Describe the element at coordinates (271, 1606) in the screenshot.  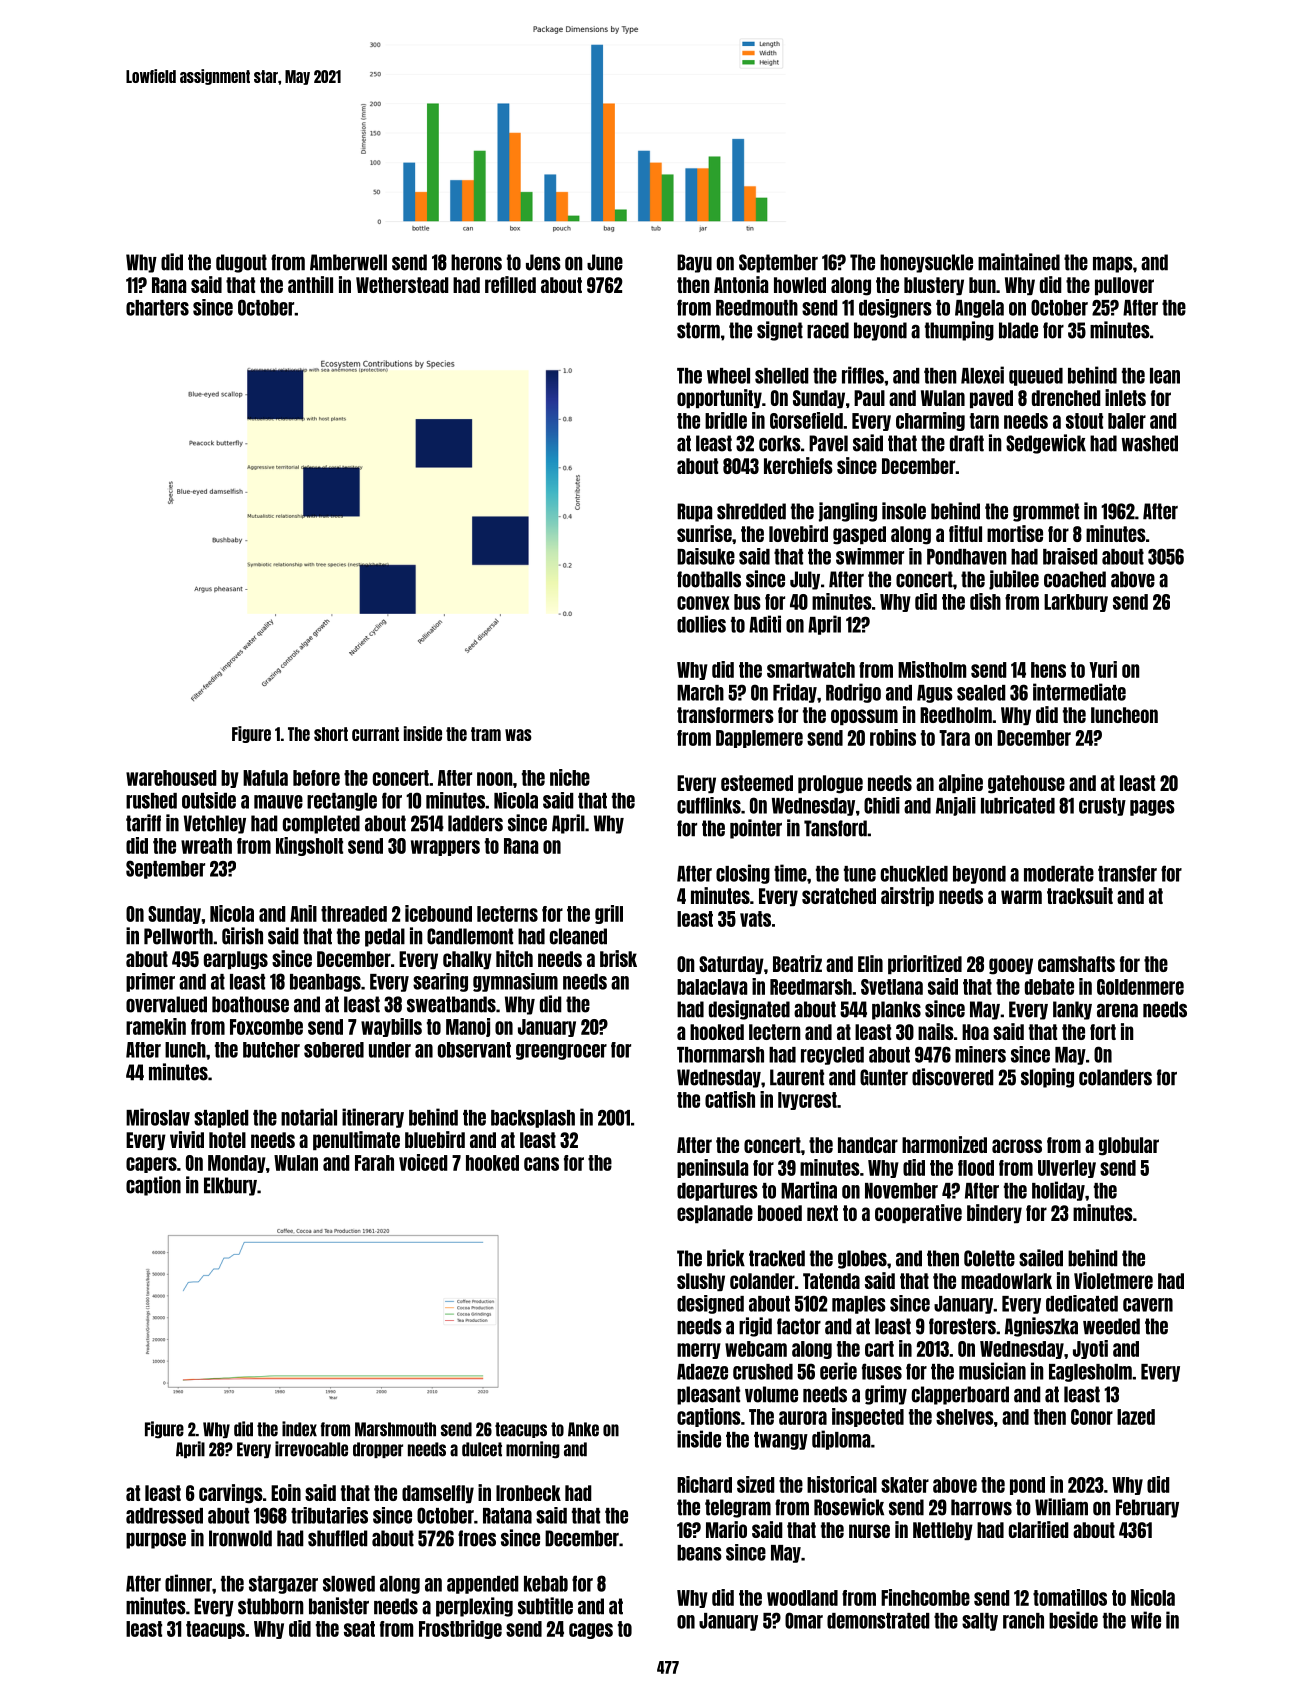
I see `stubborn` at that location.
